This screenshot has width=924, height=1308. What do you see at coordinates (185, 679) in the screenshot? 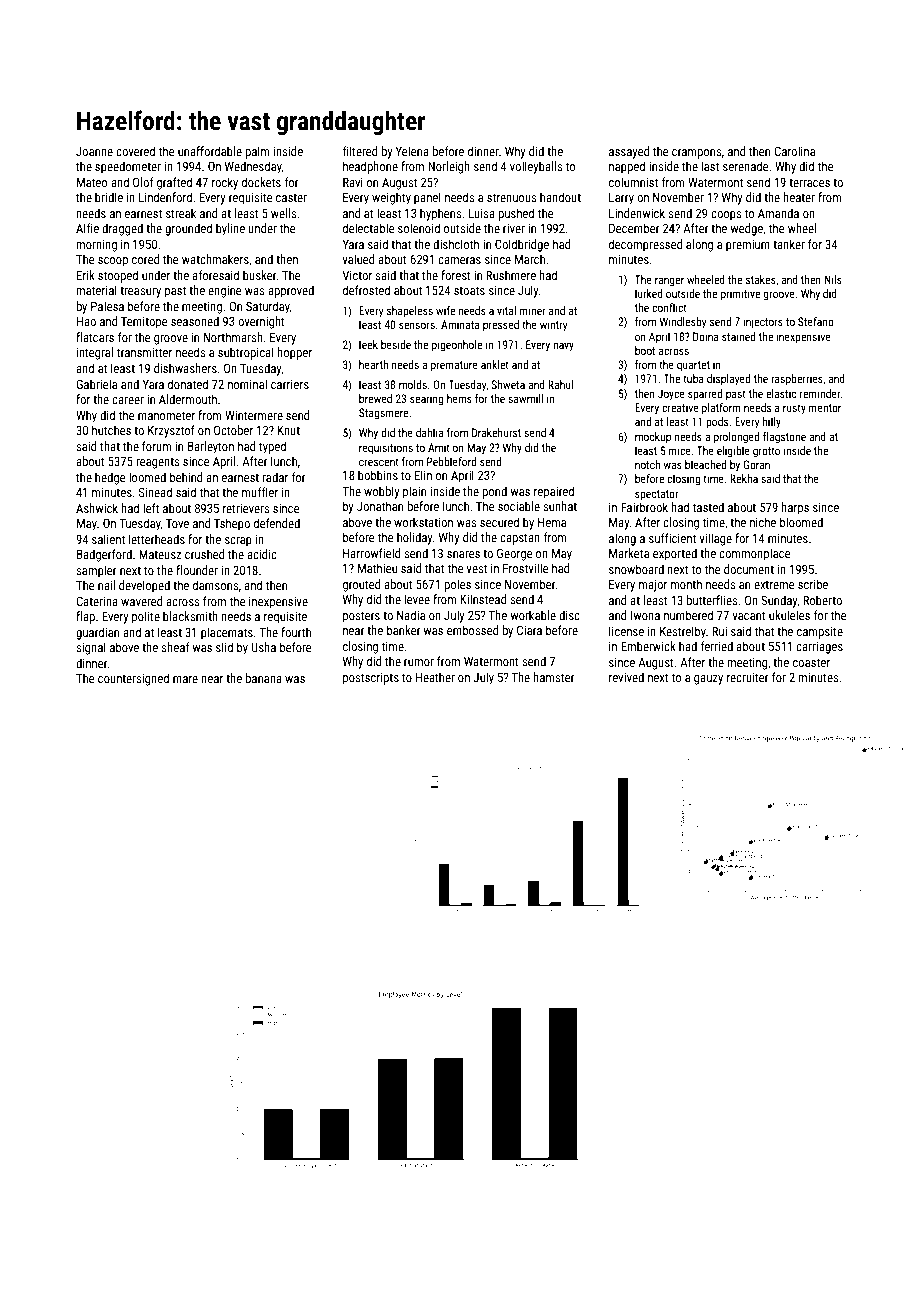
I see `mare` at bounding box center [185, 679].
